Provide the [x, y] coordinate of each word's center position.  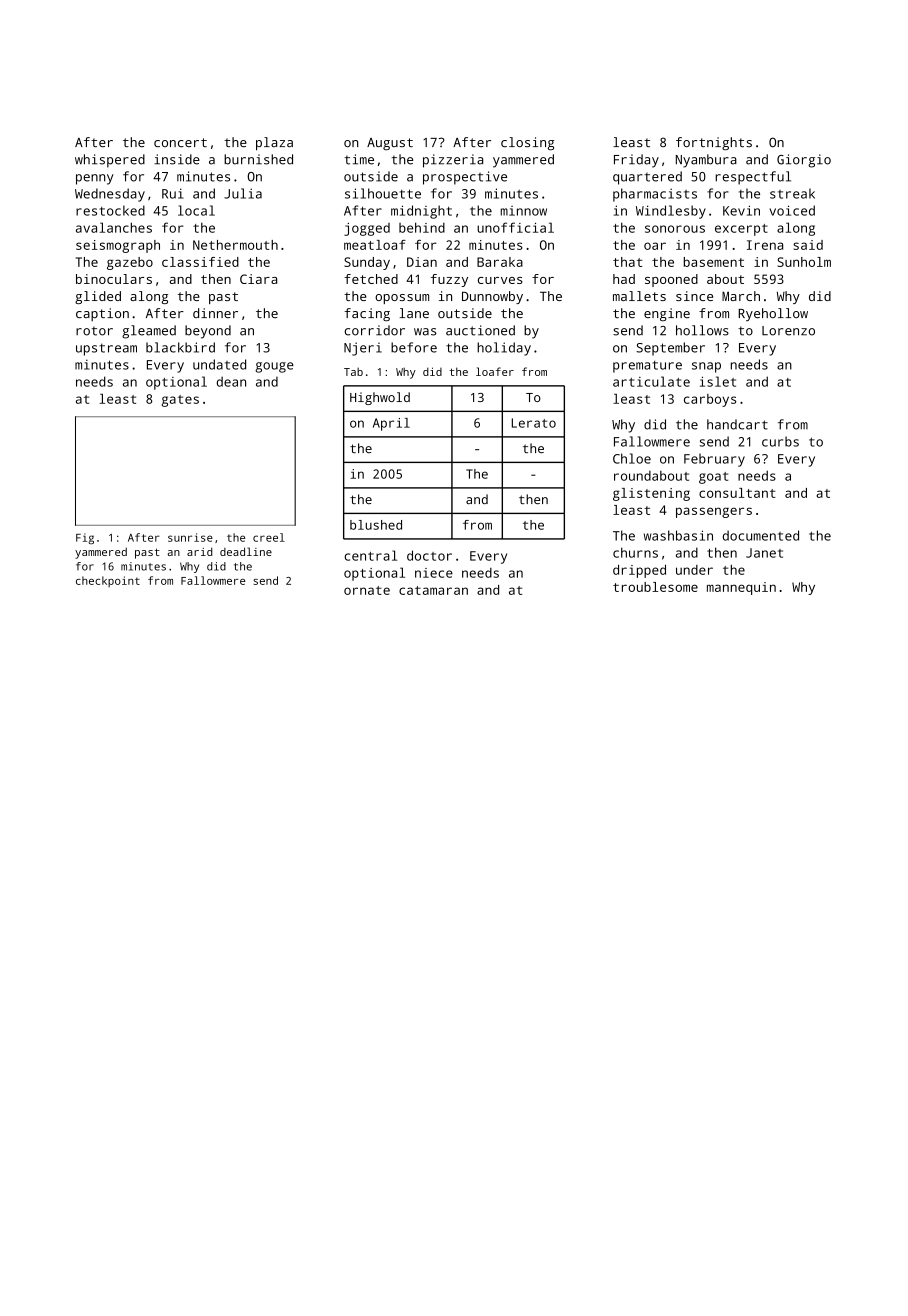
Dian [422, 262]
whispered [110, 161]
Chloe [632, 458]
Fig [85, 538]
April [391, 424]
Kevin [741, 210]
